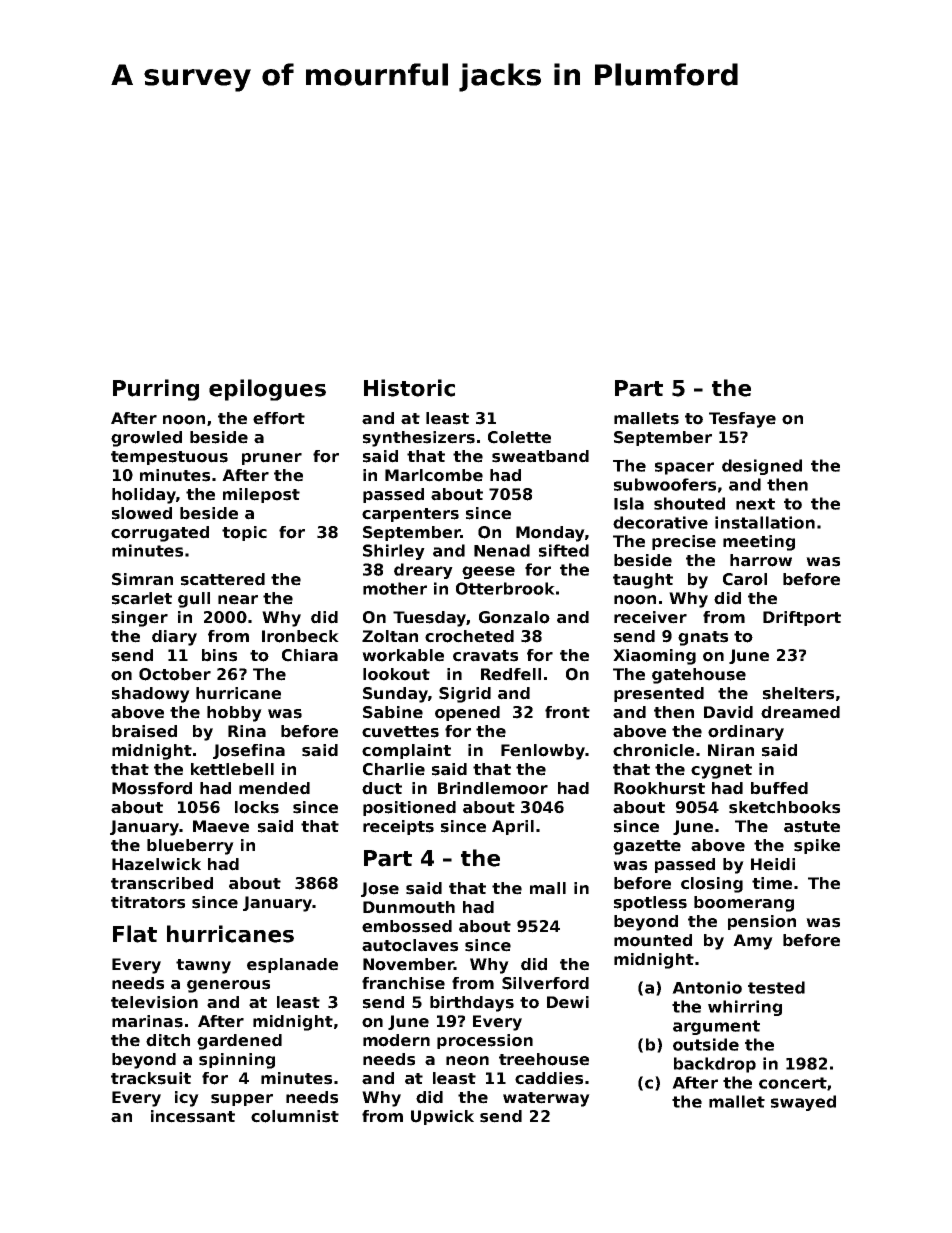  I want to click on ditch, so click(168, 1040).
